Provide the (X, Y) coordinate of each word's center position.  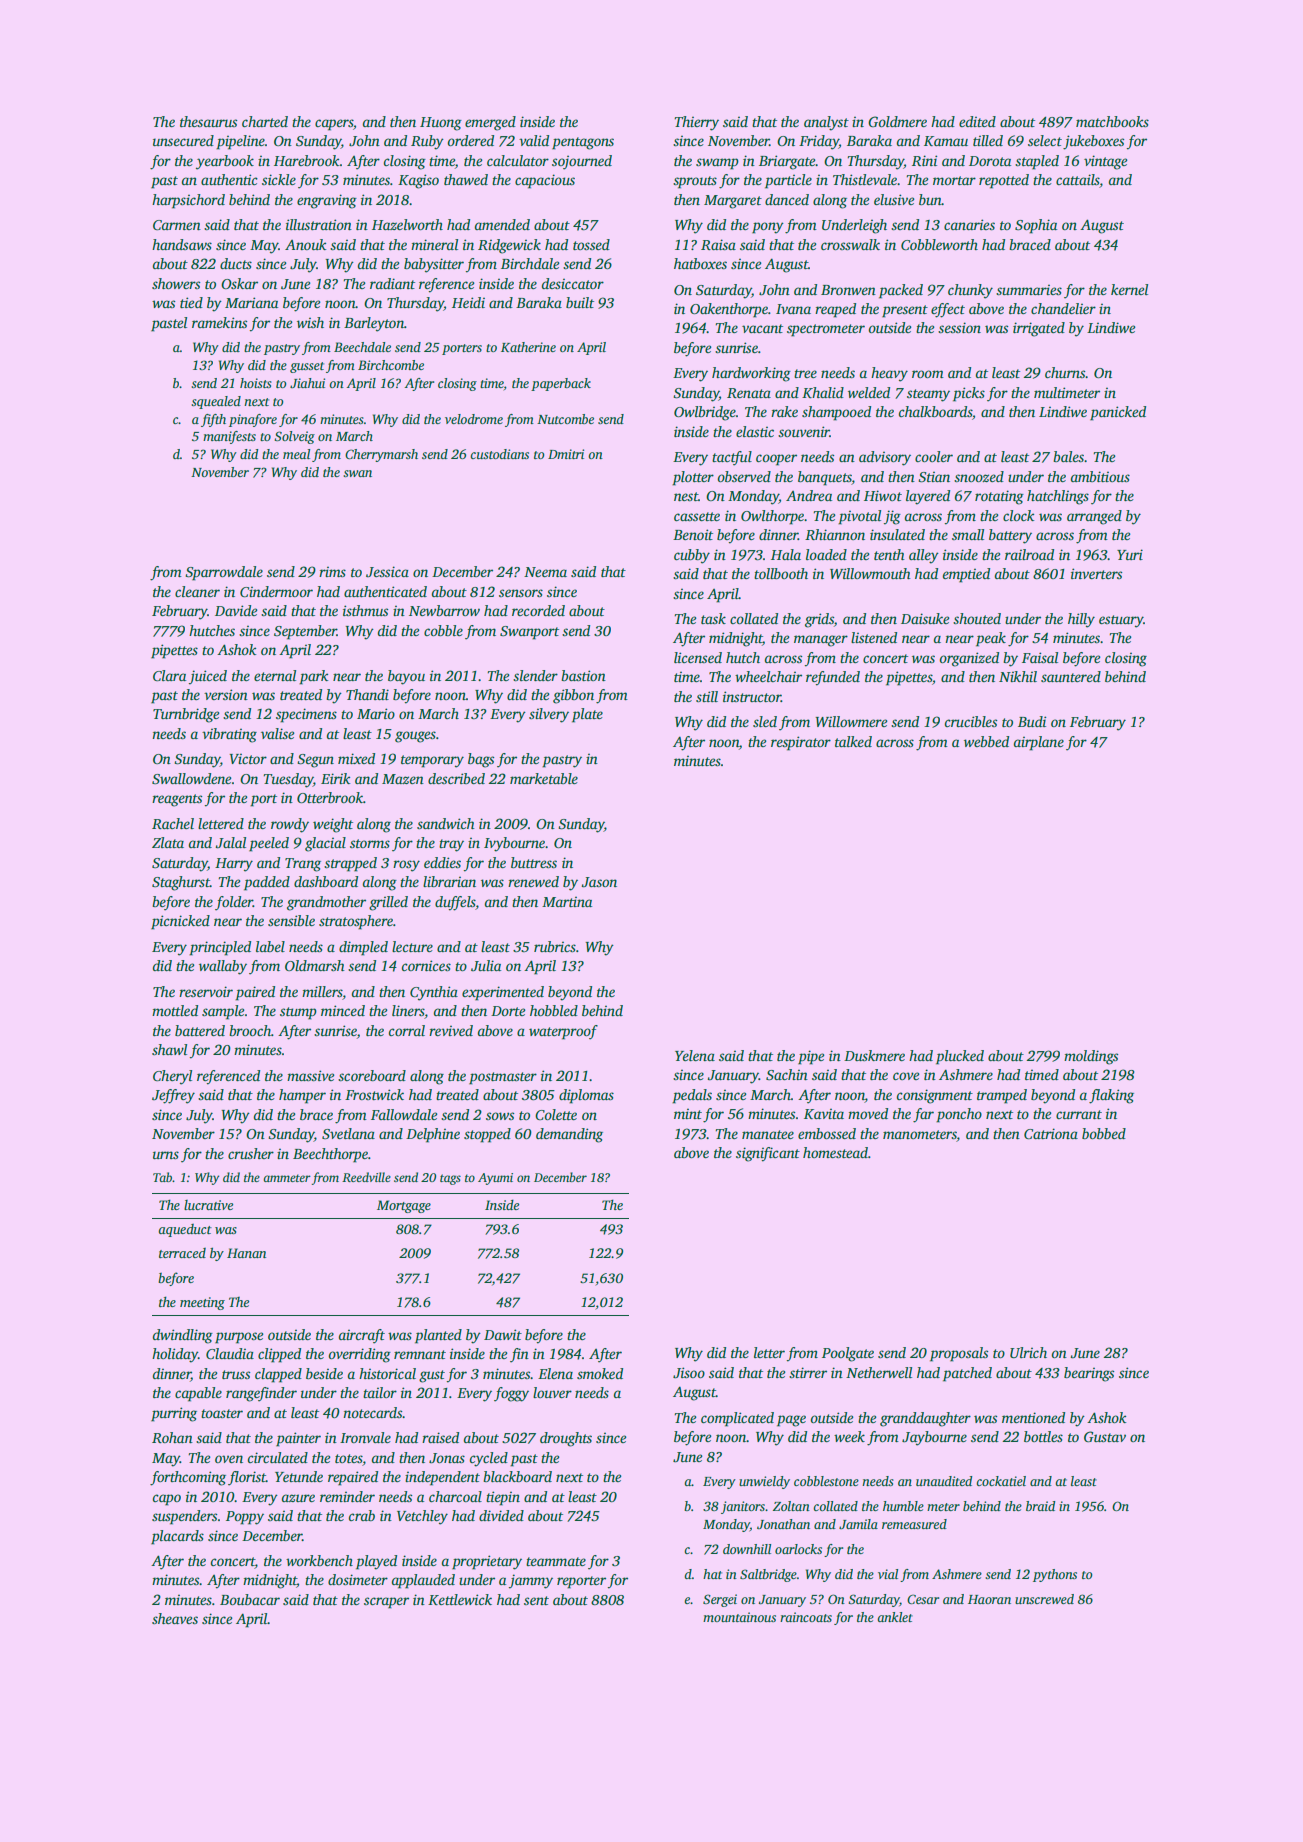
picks (969, 394)
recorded (538, 610)
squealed (216, 402)
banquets (825, 478)
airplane (1039, 743)
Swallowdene (192, 778)
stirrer (808, 1372)
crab (362, 1515)
